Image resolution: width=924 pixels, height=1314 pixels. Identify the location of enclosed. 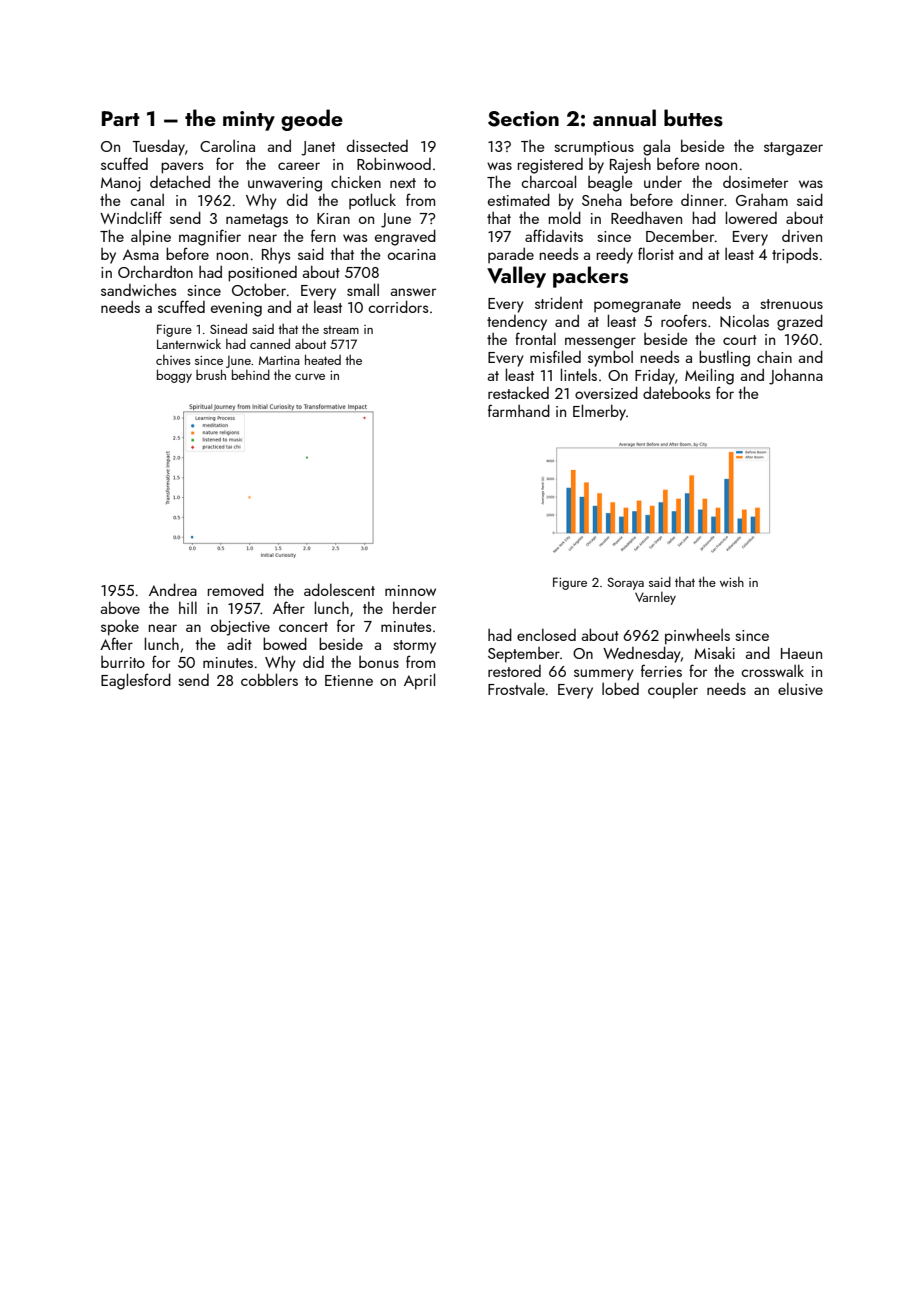
(546, 634).
